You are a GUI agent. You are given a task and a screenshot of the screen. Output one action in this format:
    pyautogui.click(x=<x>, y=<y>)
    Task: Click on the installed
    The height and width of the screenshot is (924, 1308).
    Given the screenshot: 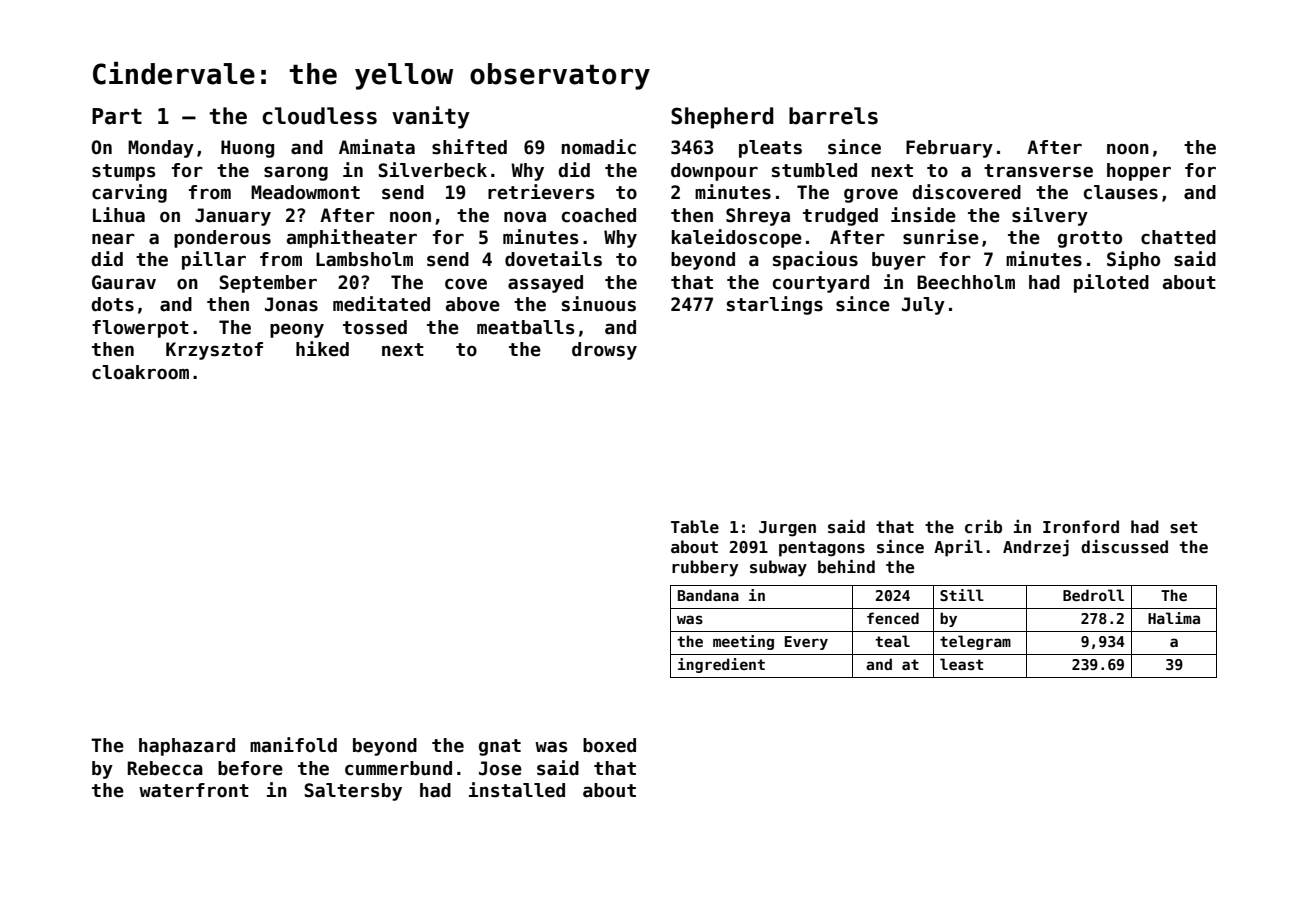 What is the action you would take?
    pyautogui.click(x=517, y=790)
